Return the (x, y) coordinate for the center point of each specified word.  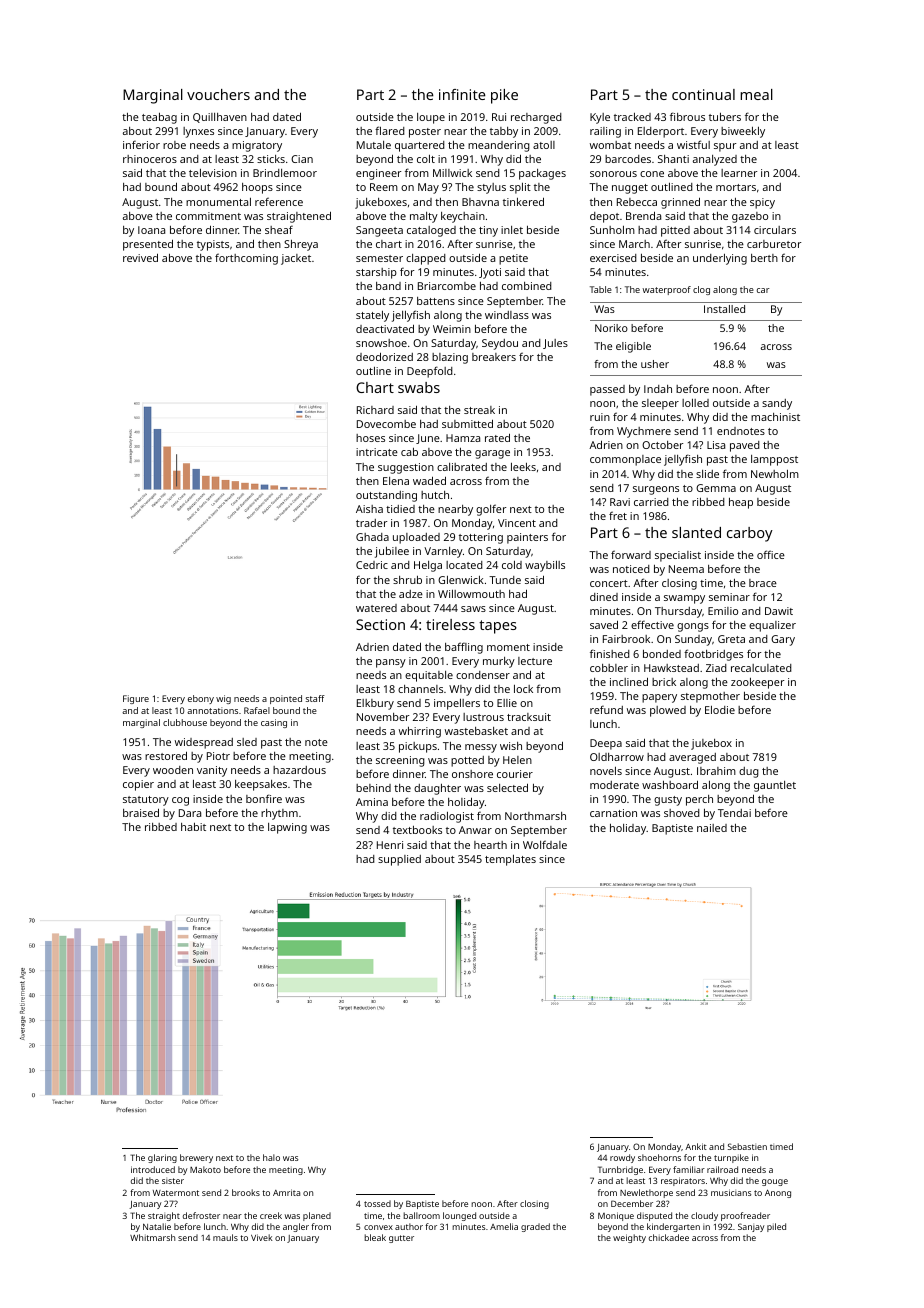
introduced (153, 1169)
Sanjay (751, 1227)
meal (756, 94)
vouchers (218, 94)
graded (535, 1227)
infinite (462, 94)
